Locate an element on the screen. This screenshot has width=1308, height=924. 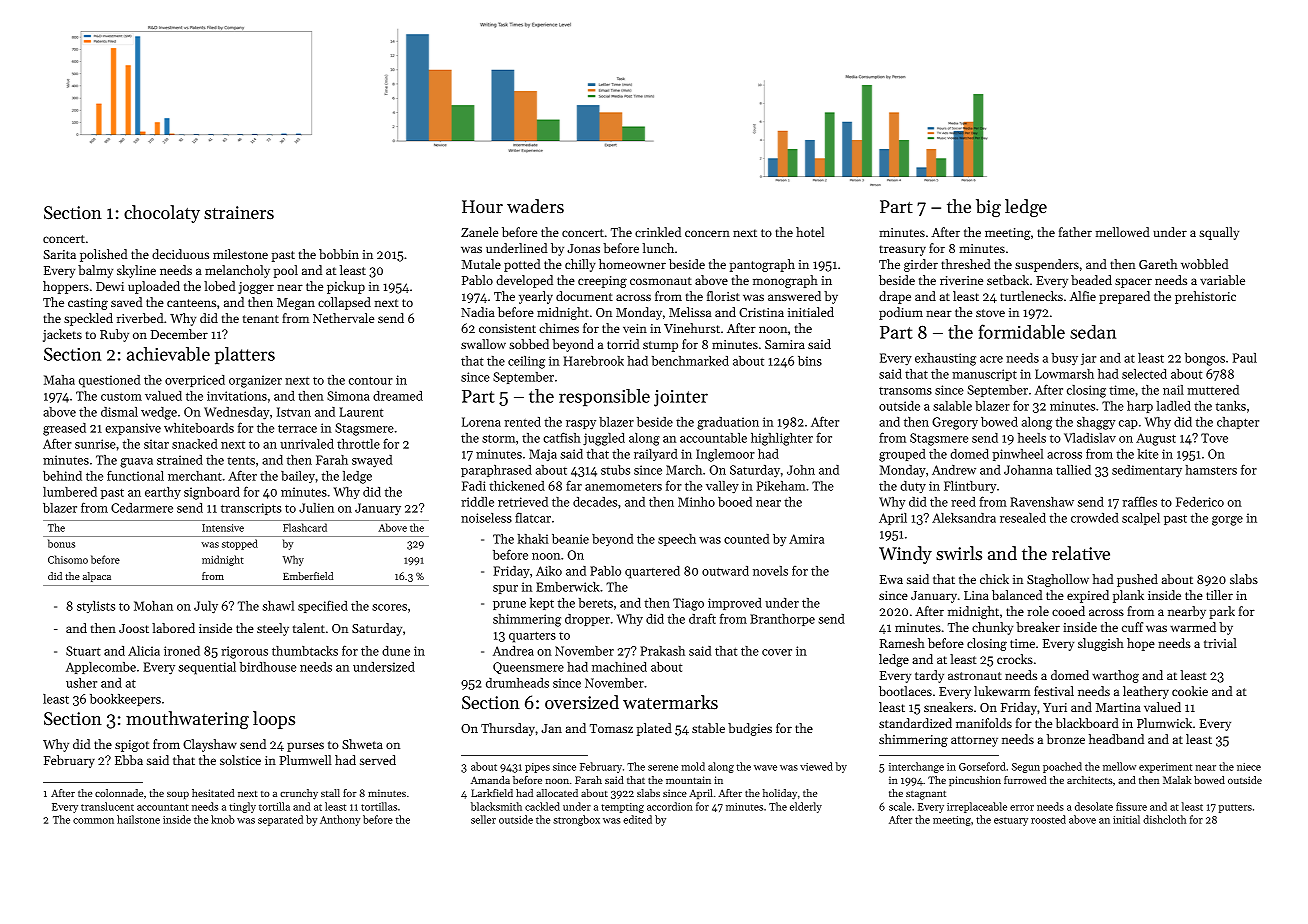
dishcloth is located at coordinates (1164, 819).
